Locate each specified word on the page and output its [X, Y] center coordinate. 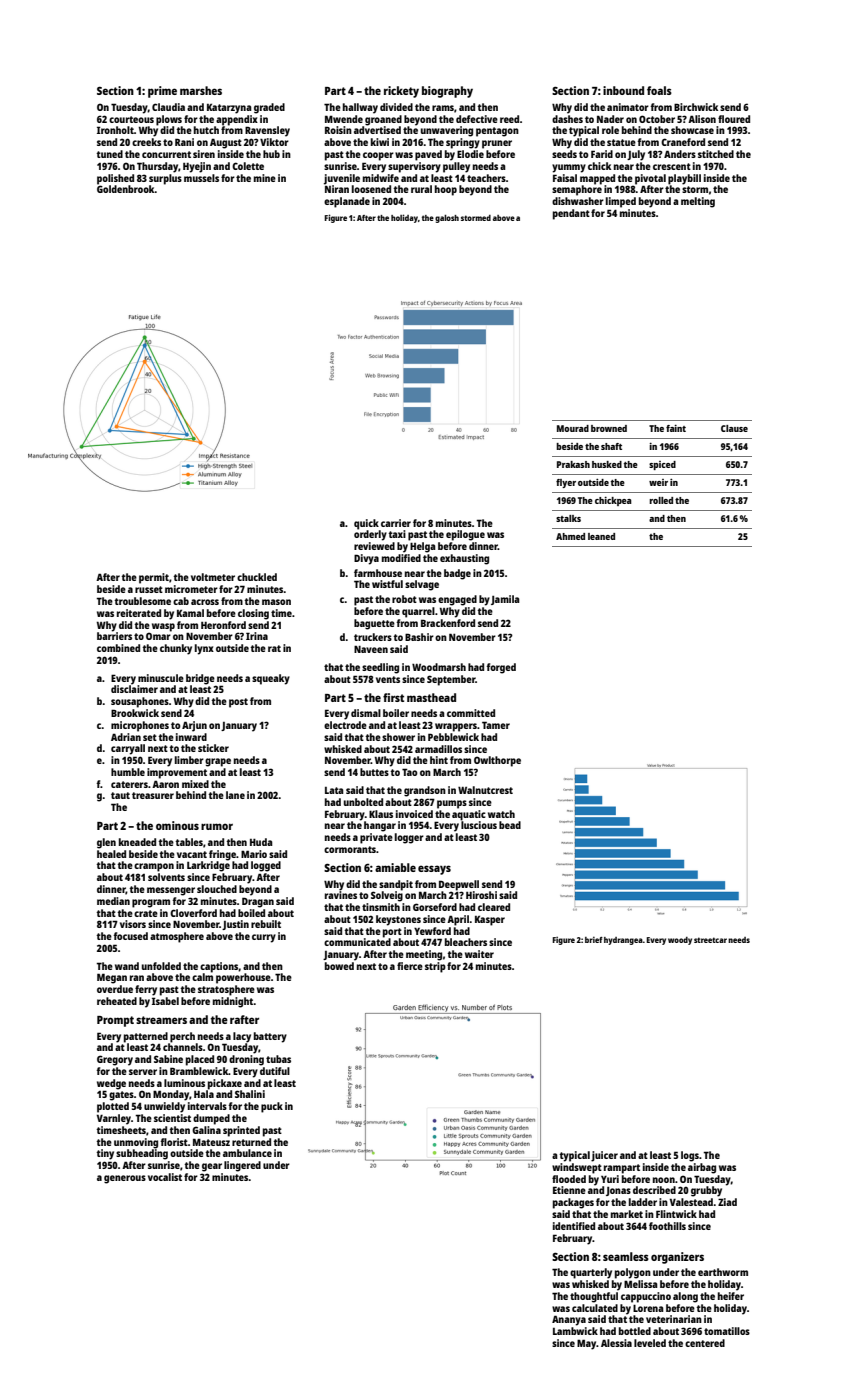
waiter [479, 954]
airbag [702, 1168]
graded [269, 108]
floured [734, 119]
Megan [112, 978]
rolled [661, 500]
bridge [200, 679]
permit [154, 578]
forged [501, 668]
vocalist [165, 1177]
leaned [601, 536]
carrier [396, 523]
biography [447, 92]
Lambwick [575, 1331]
